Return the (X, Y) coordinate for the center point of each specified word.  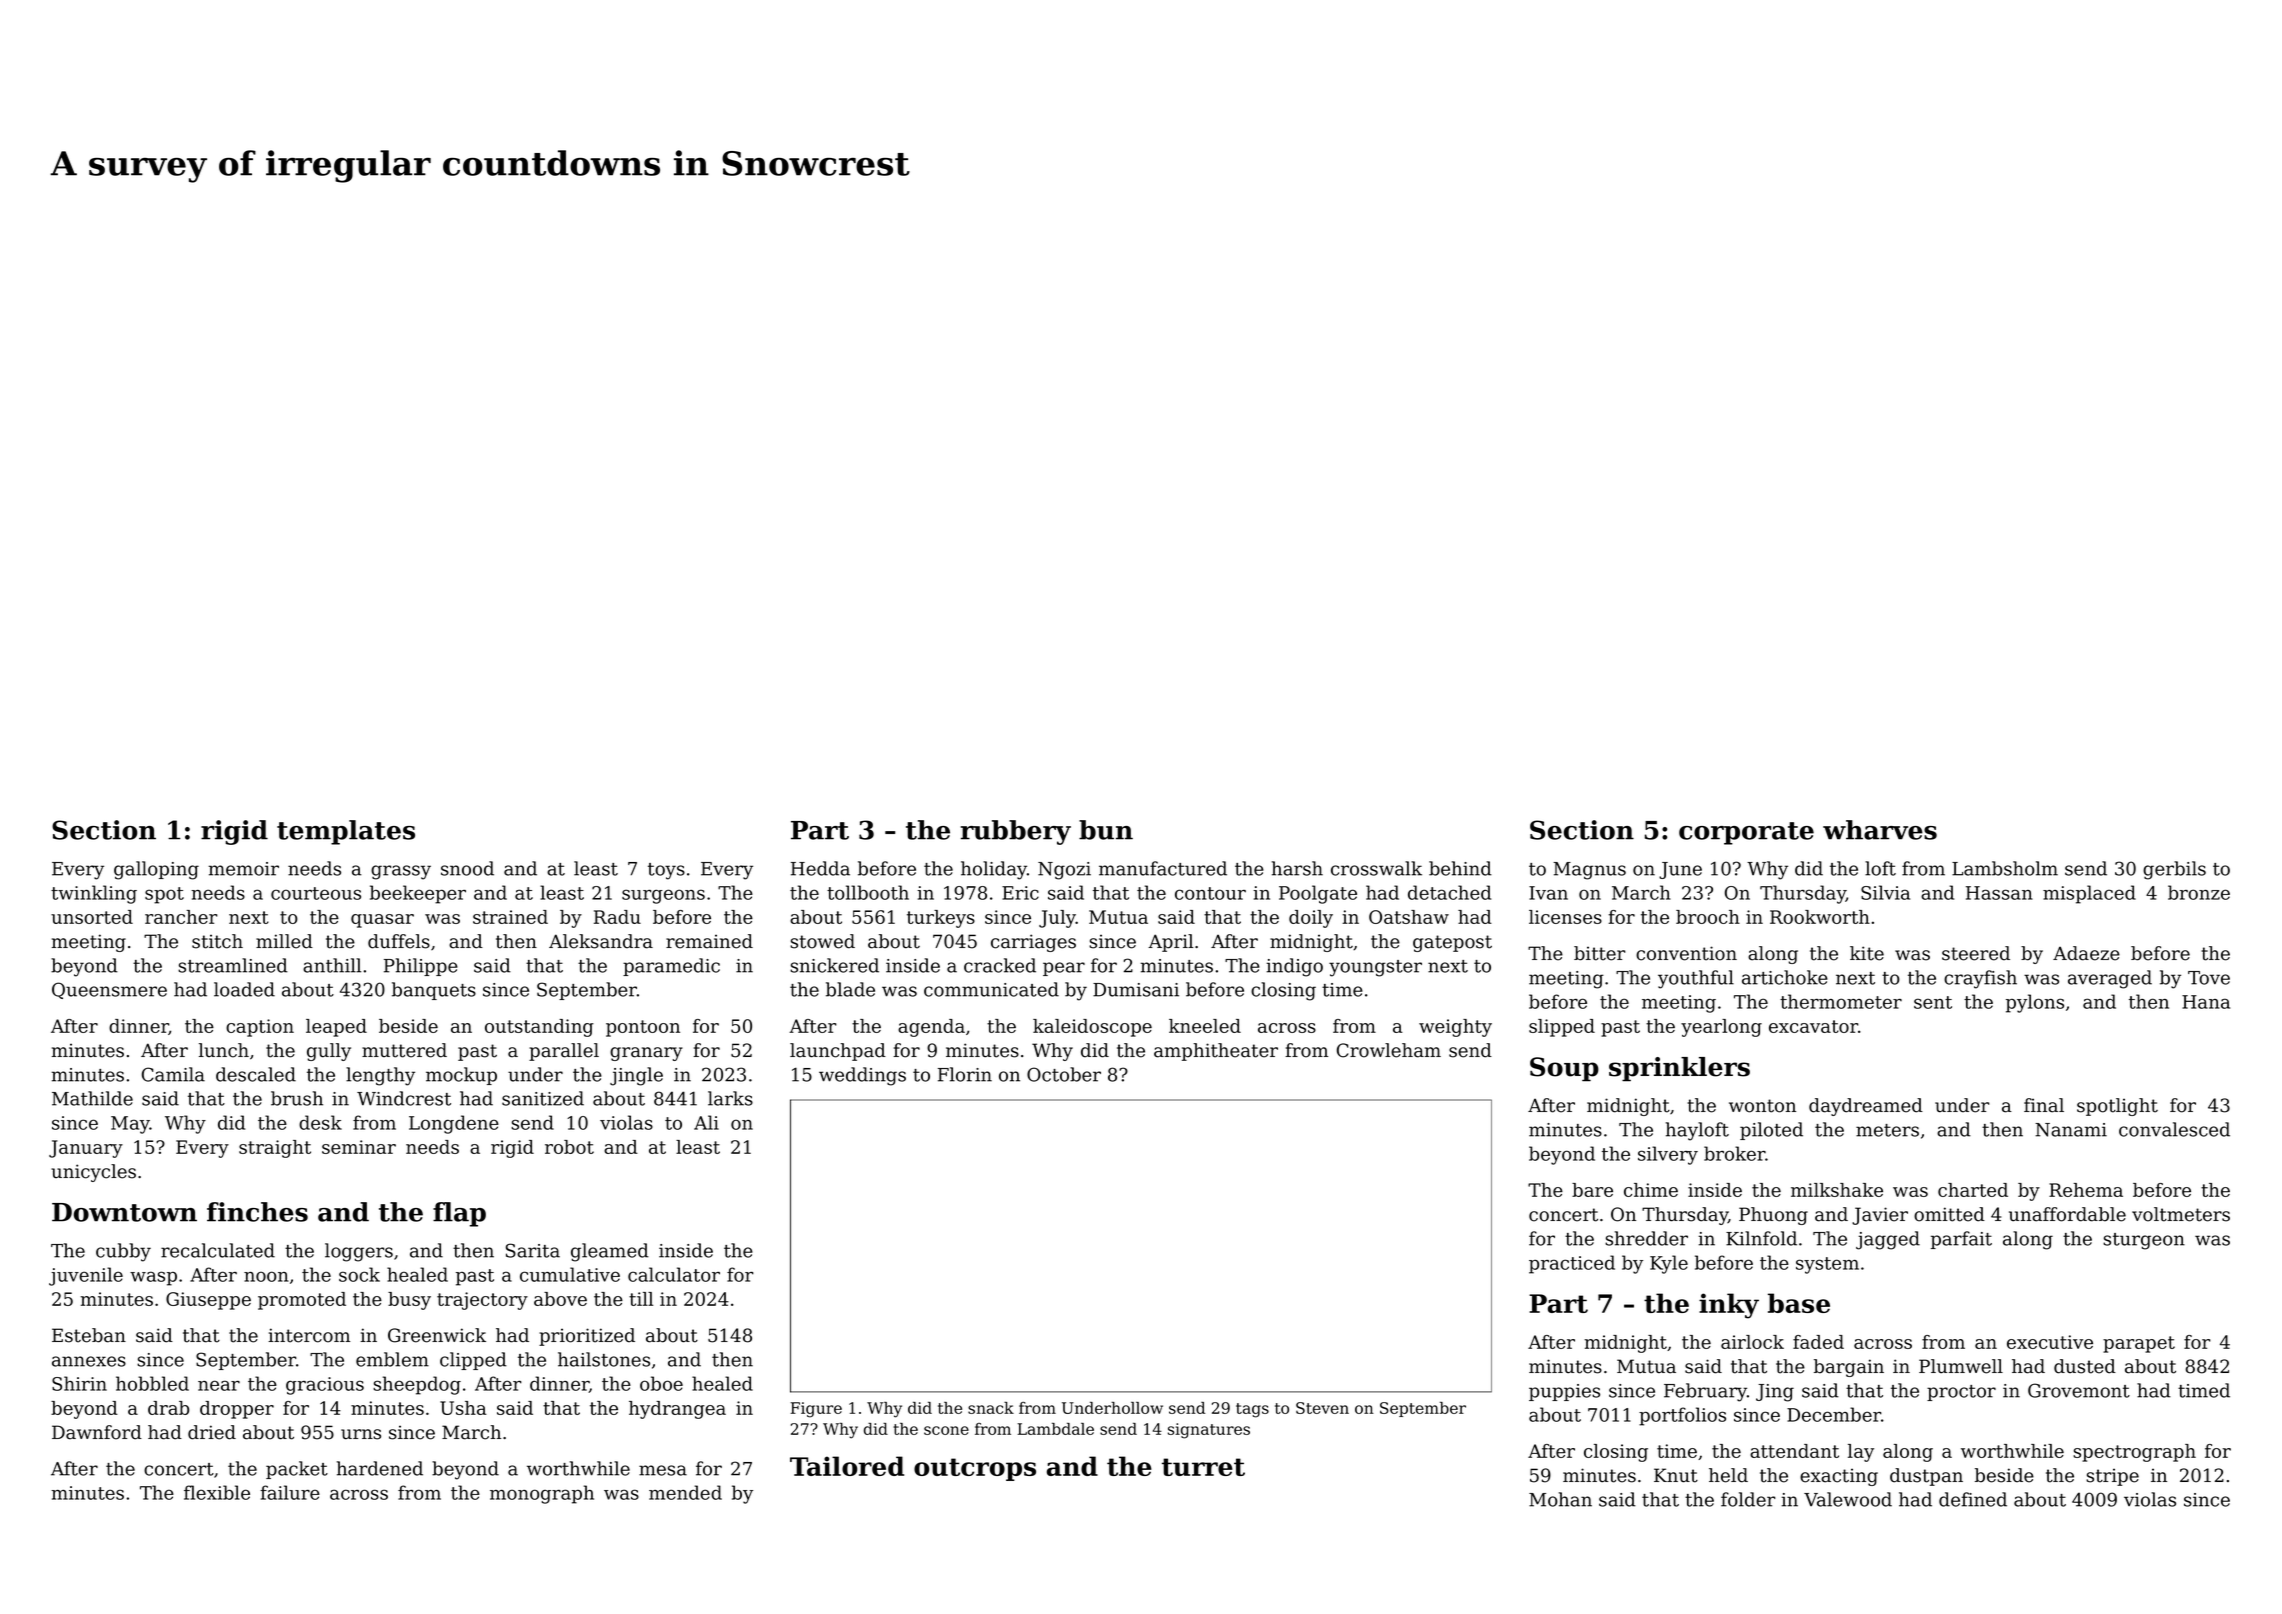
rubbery (1016, 832)
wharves (1880, 830)
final (2044, 1105)
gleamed (610, 1252)
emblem (392, 1359)
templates (346, 832)
